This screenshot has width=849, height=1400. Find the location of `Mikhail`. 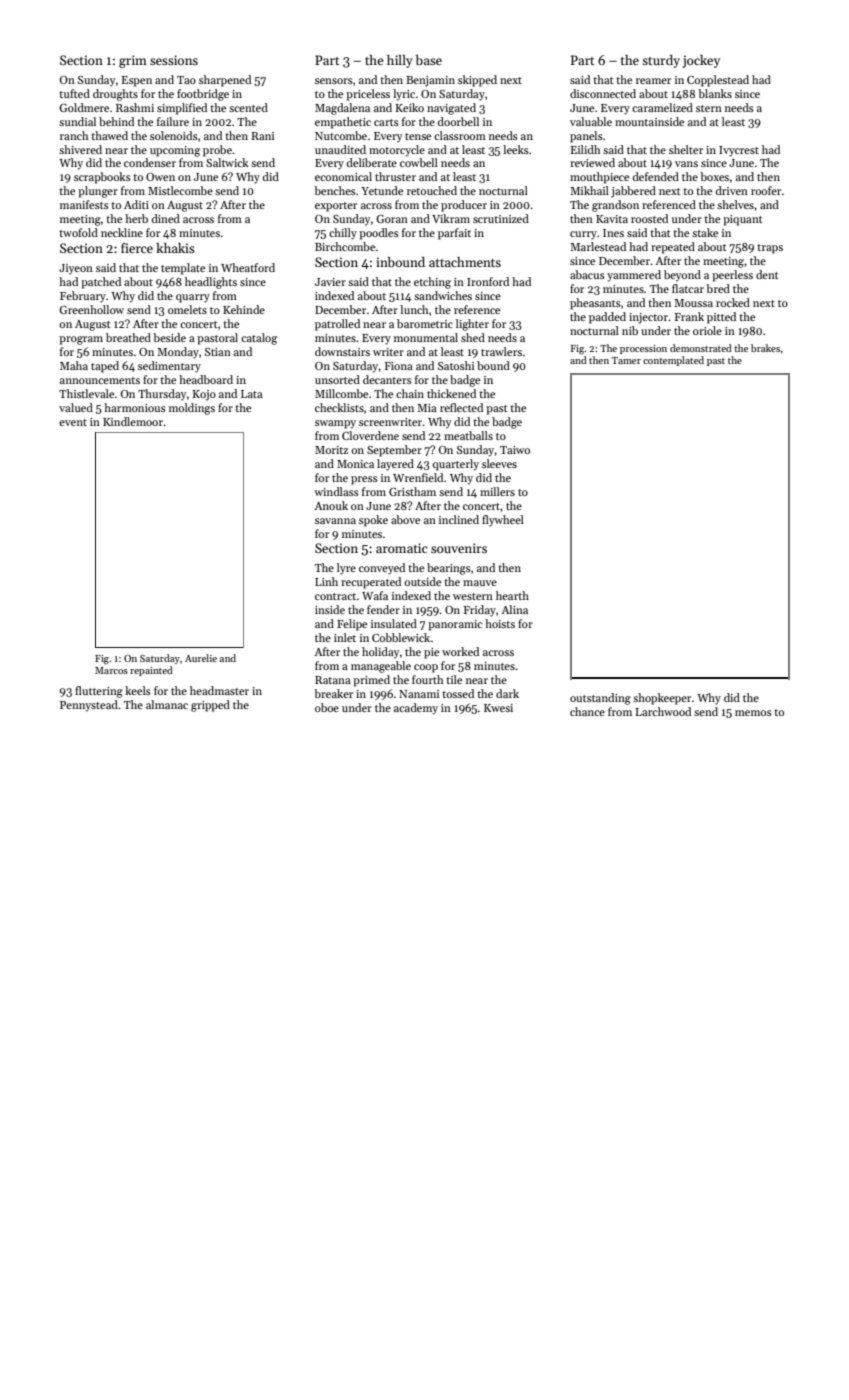

Mikhail is located at coordinates (589, 190).
